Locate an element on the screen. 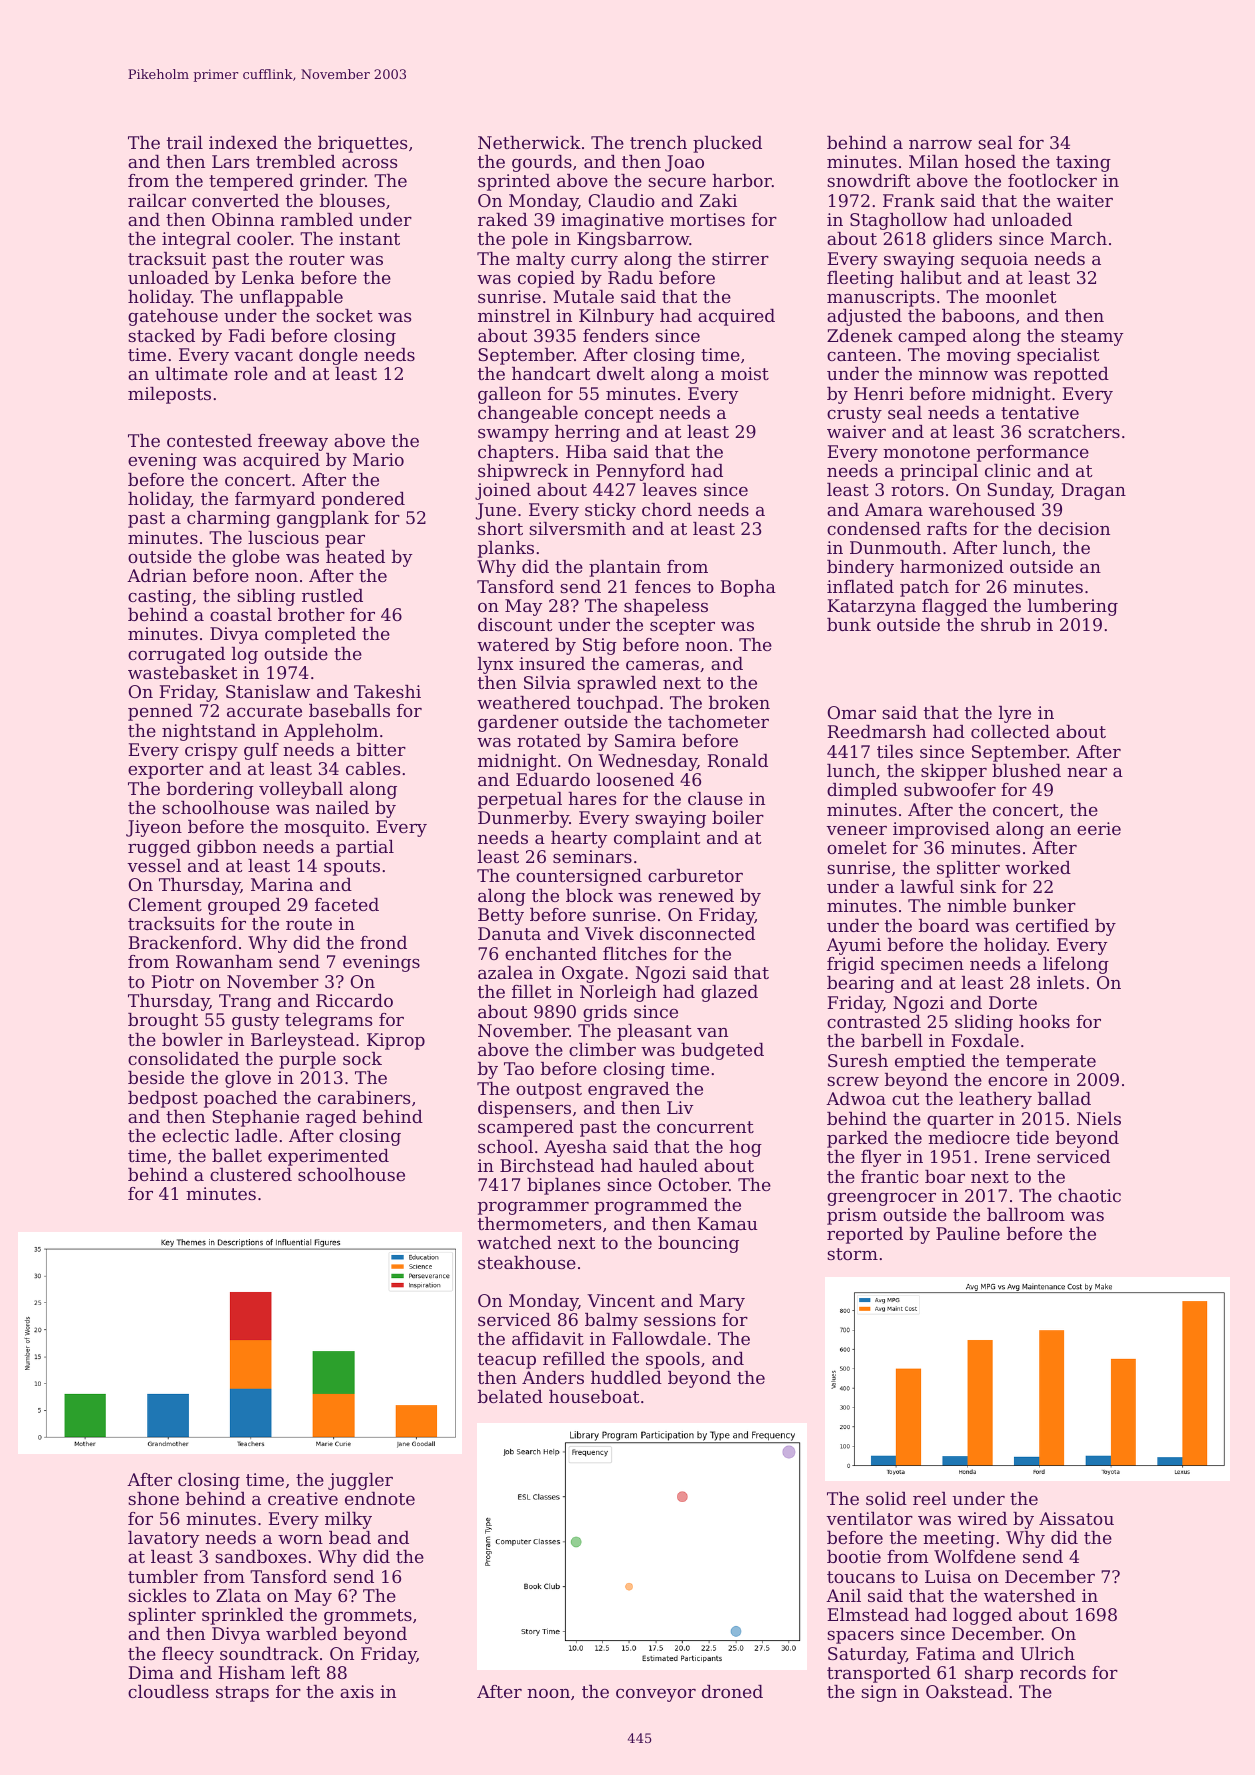 This screenshot has height=1775, width=1255. conveyor is located at coordinates (656, 1695).
